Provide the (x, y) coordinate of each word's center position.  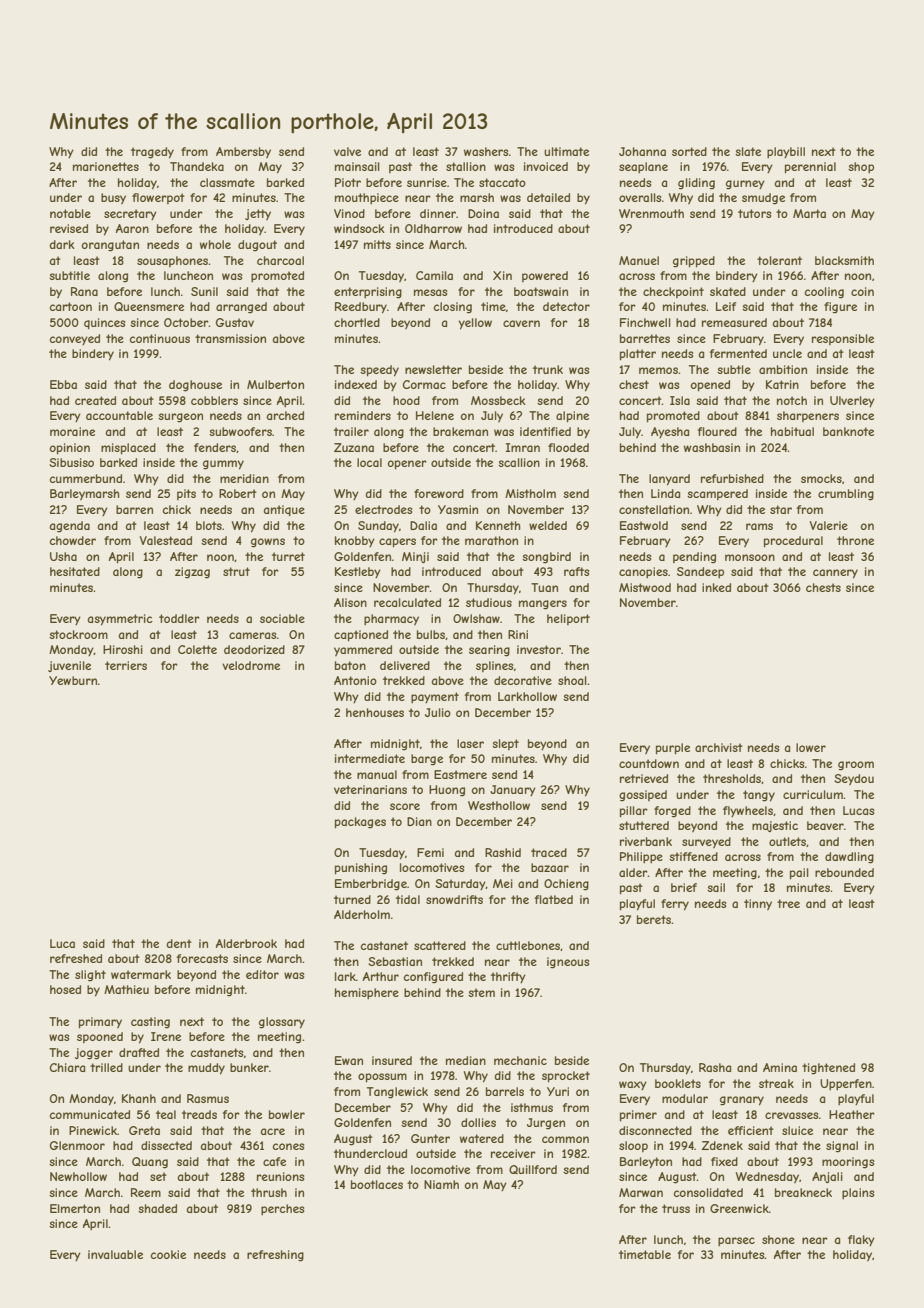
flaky (861, 1241)
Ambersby (243, 152)
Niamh (441, 1184)
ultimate (566, 151)
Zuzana (354, 447)
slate (748, 151)
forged (672, 812)
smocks (821, 478)
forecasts (202, 958)
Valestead (166, 540)
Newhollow (78, 1176)
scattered (440, 945)
